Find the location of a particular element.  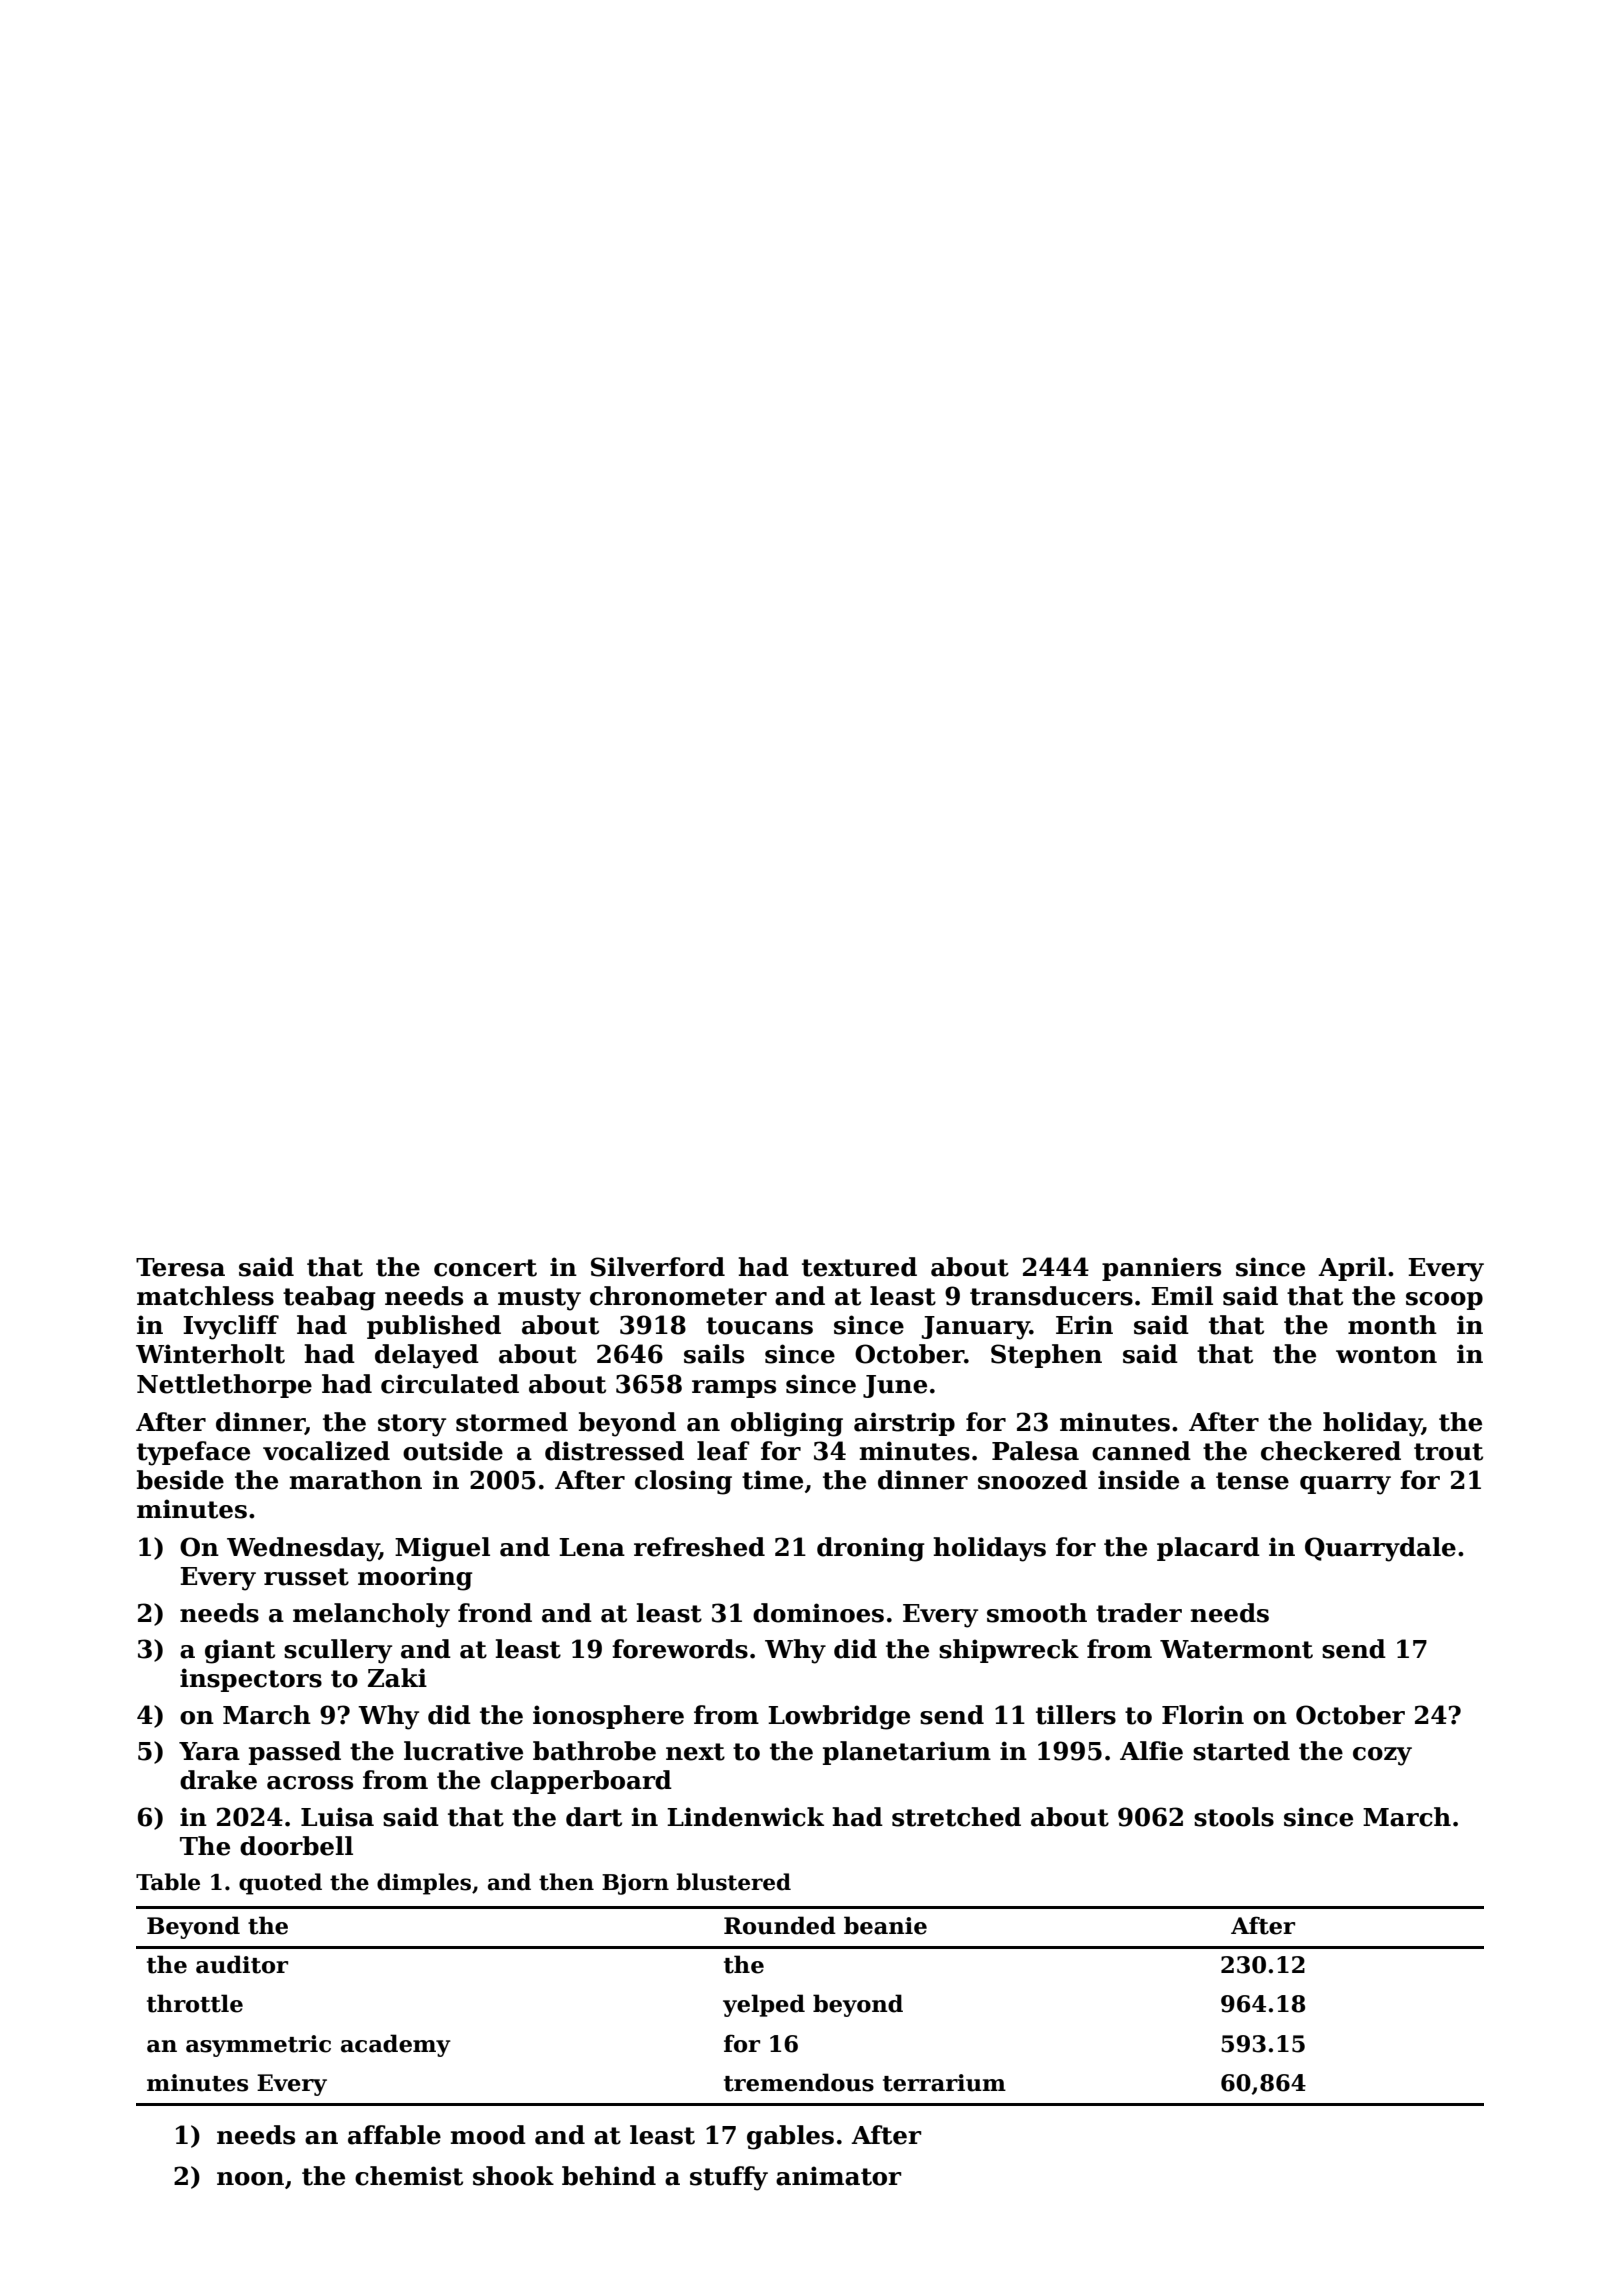

April is located at coordinates (1352, 1269).
